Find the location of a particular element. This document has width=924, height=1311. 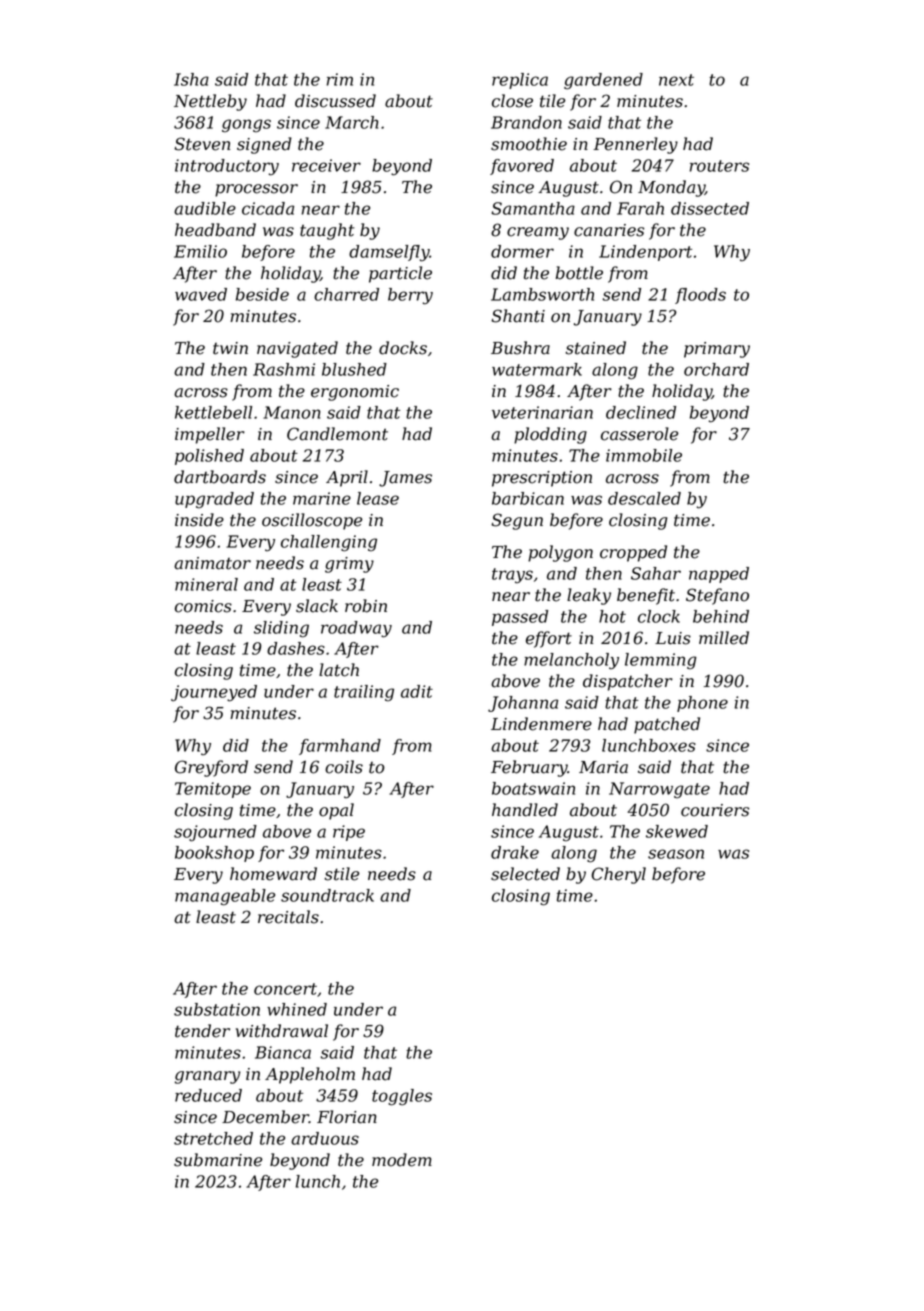

passed is located at coordinates (520, 618).
